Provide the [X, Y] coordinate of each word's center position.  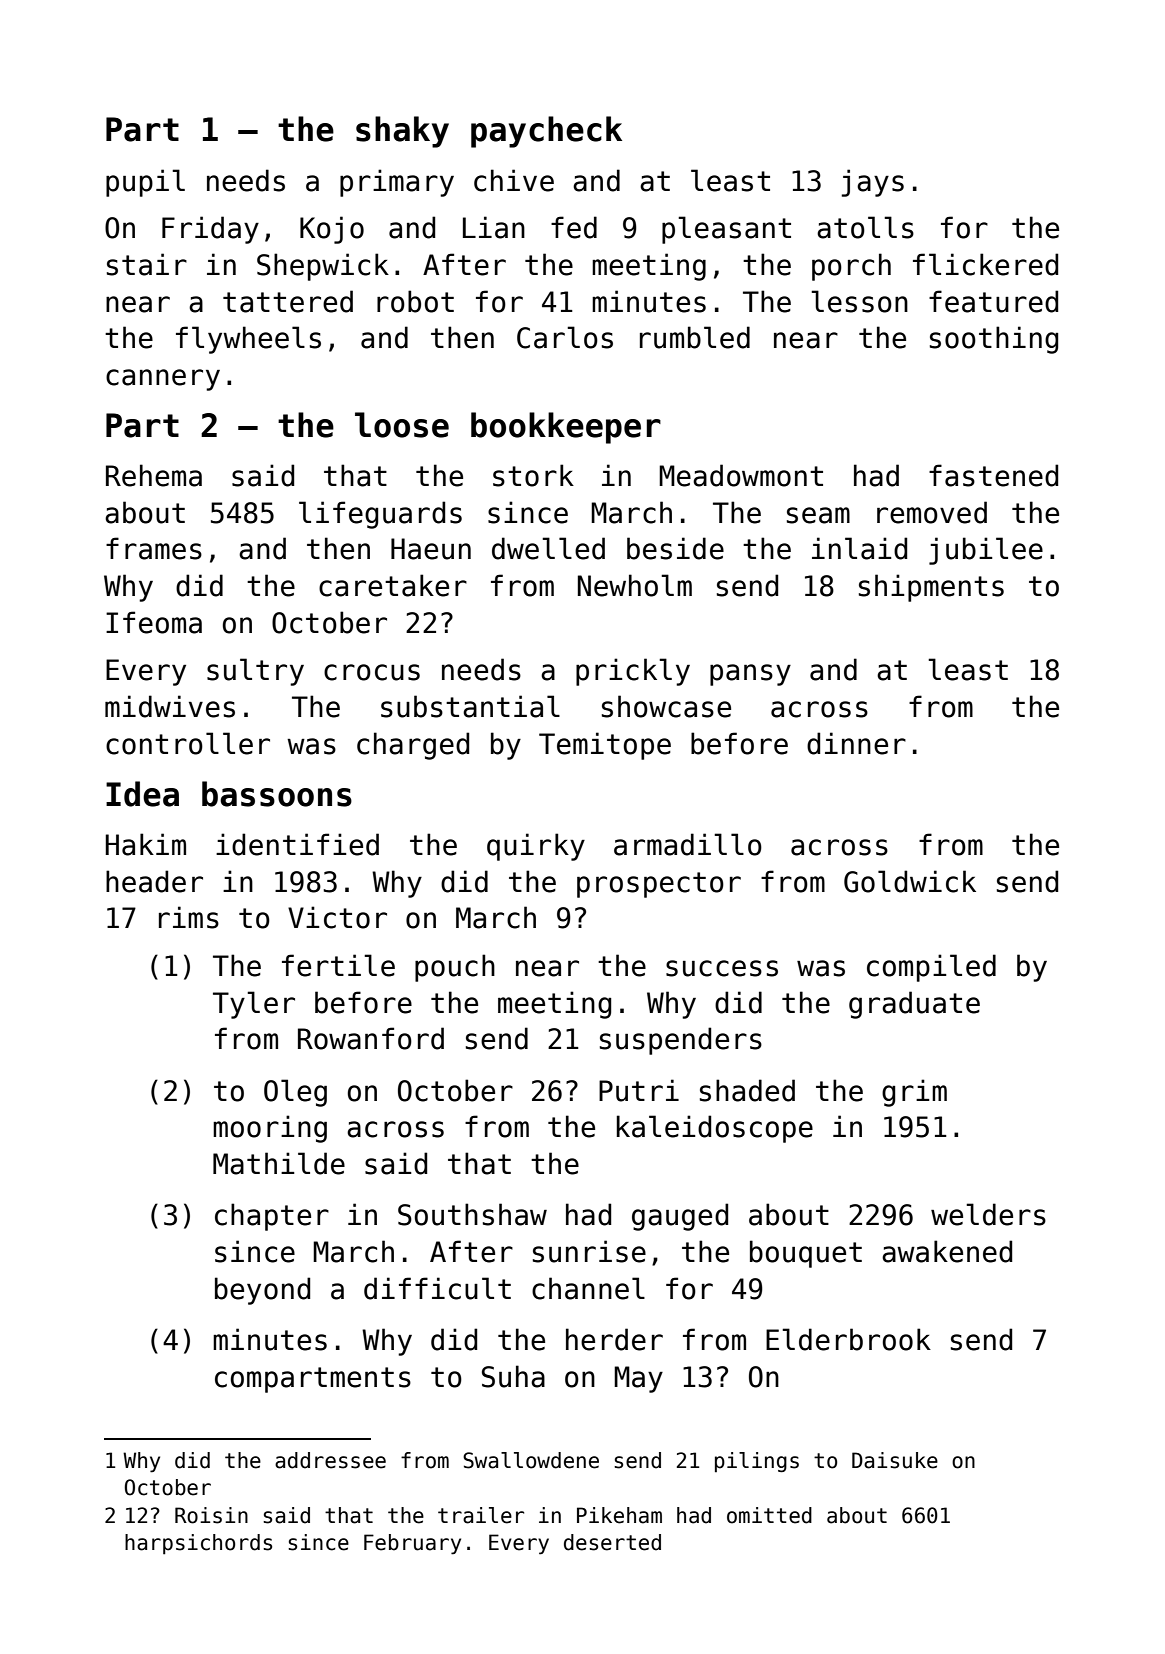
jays [872, 183]
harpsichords [198, 1544]
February [412, 1544]
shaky [402, 132]
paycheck [546, 132]
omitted [769, 1515]
